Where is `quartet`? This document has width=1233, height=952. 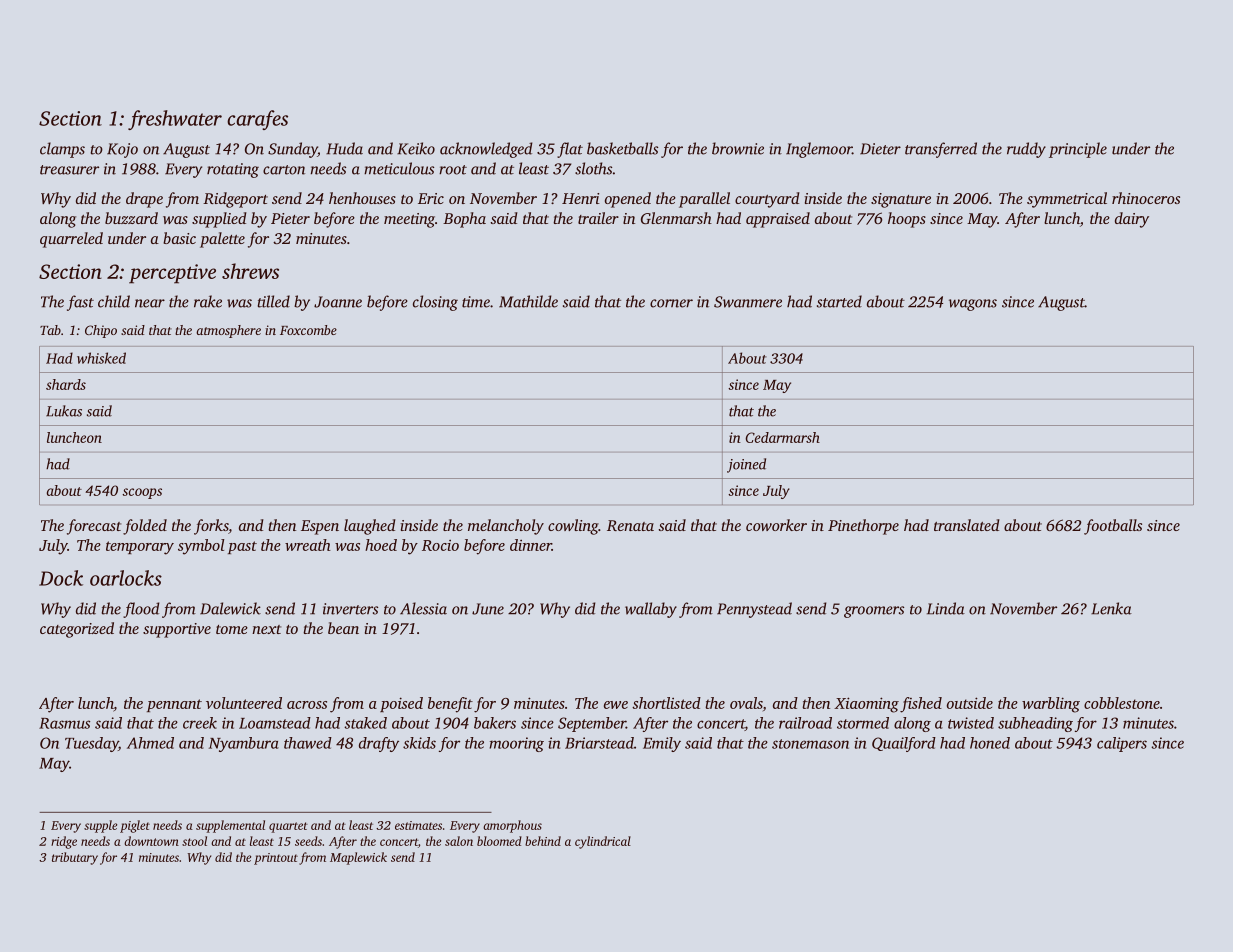
quartet is located at coordinates (288, 827).
